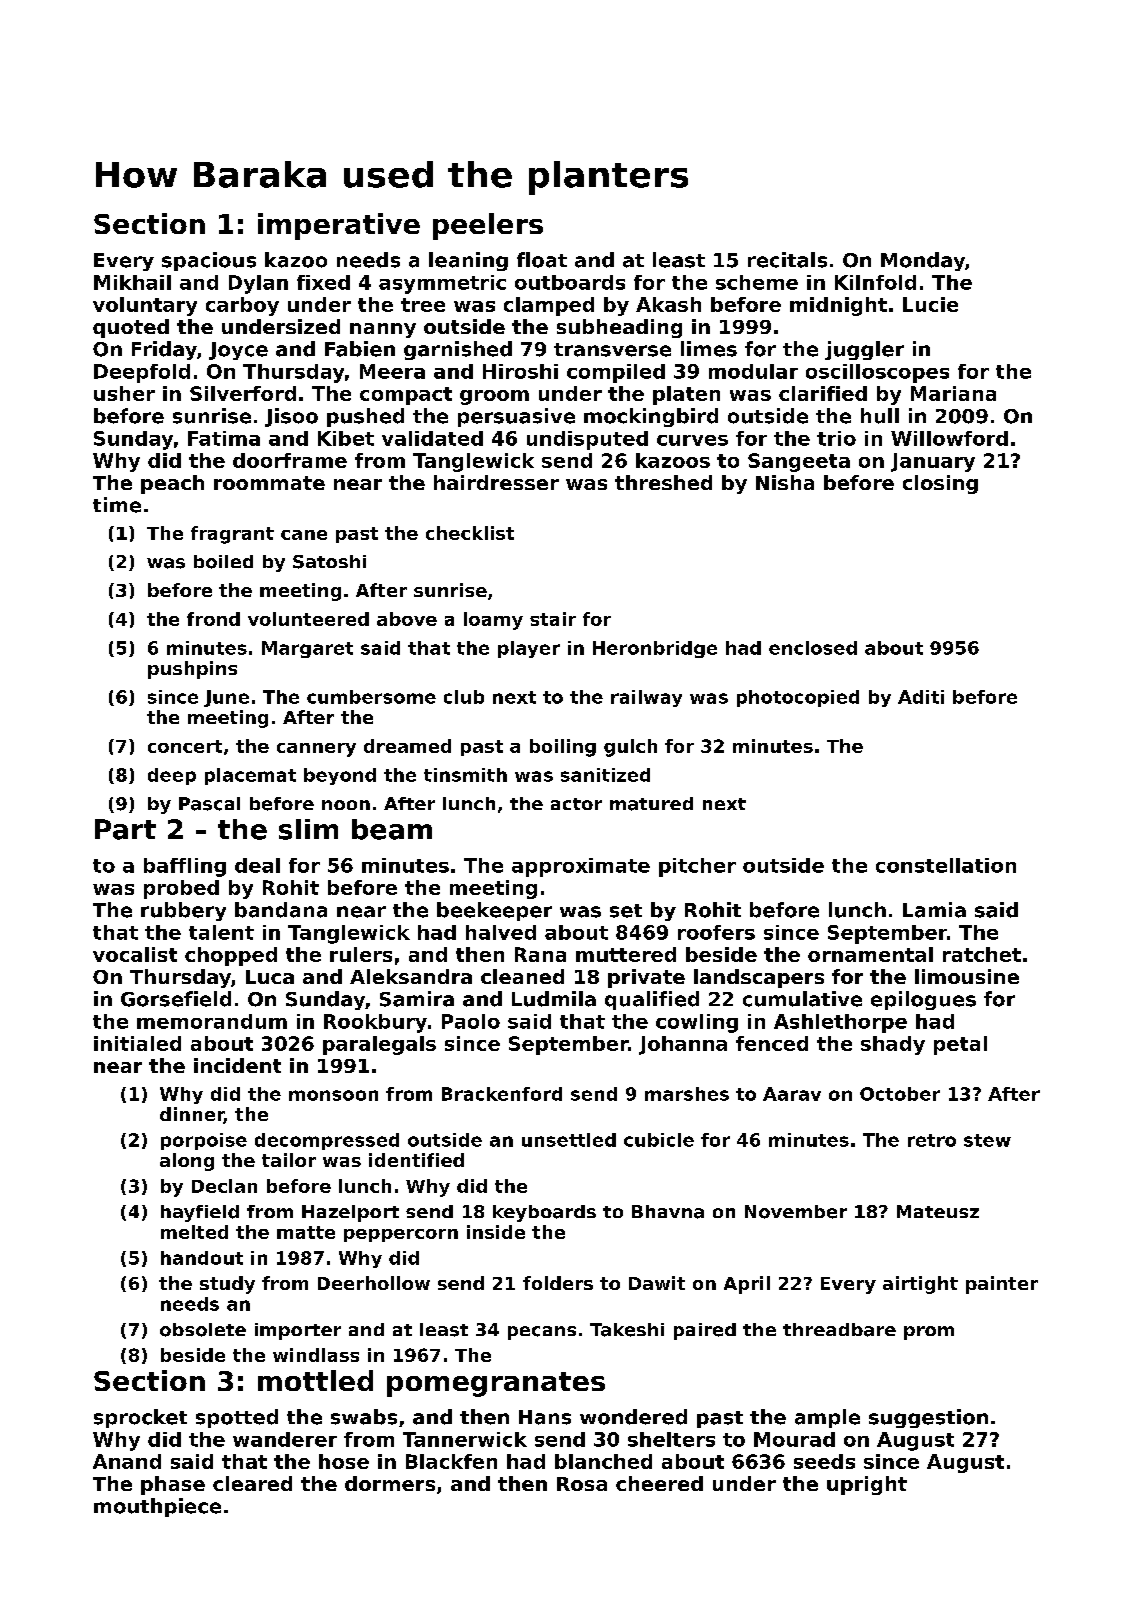 This screenshot has width=1135, height=1605. What do you see at coordinates (646, 698) in the screenshot?
I see `railway` at bounding box center [646, 698].
